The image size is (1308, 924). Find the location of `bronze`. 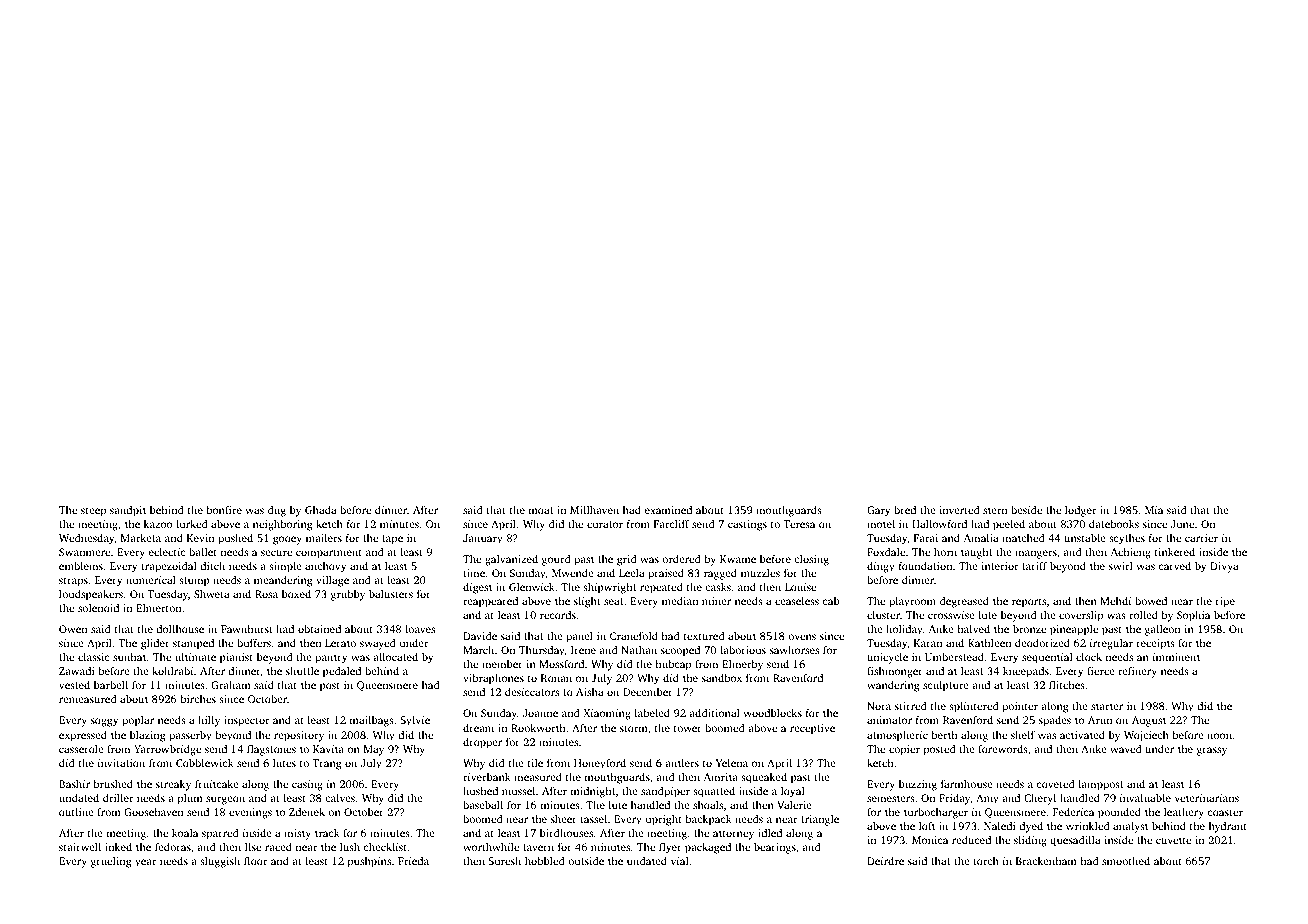

bronze is located at coordinates (1029, 629).
